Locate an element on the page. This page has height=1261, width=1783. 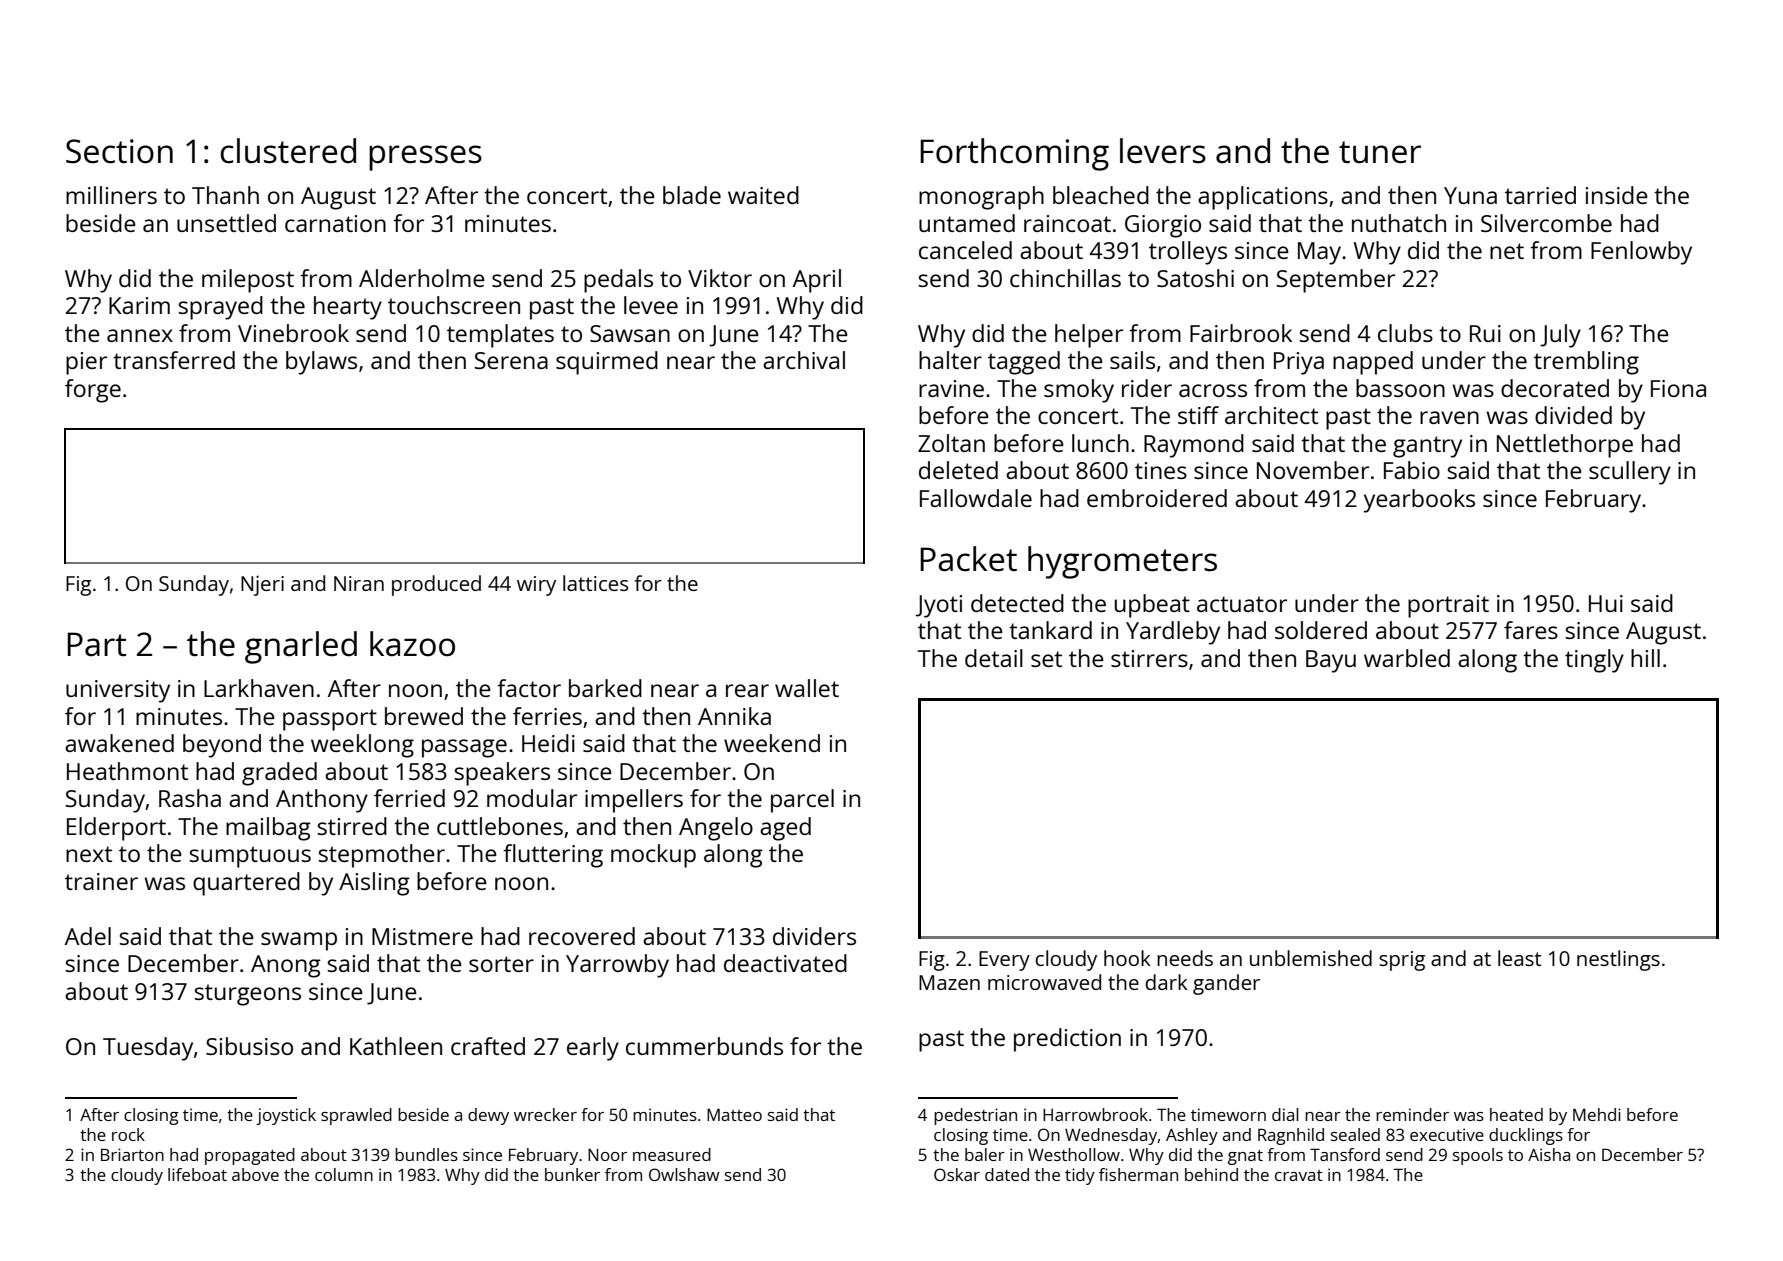
Forthcoming is located at coordinates (1014, 154).
